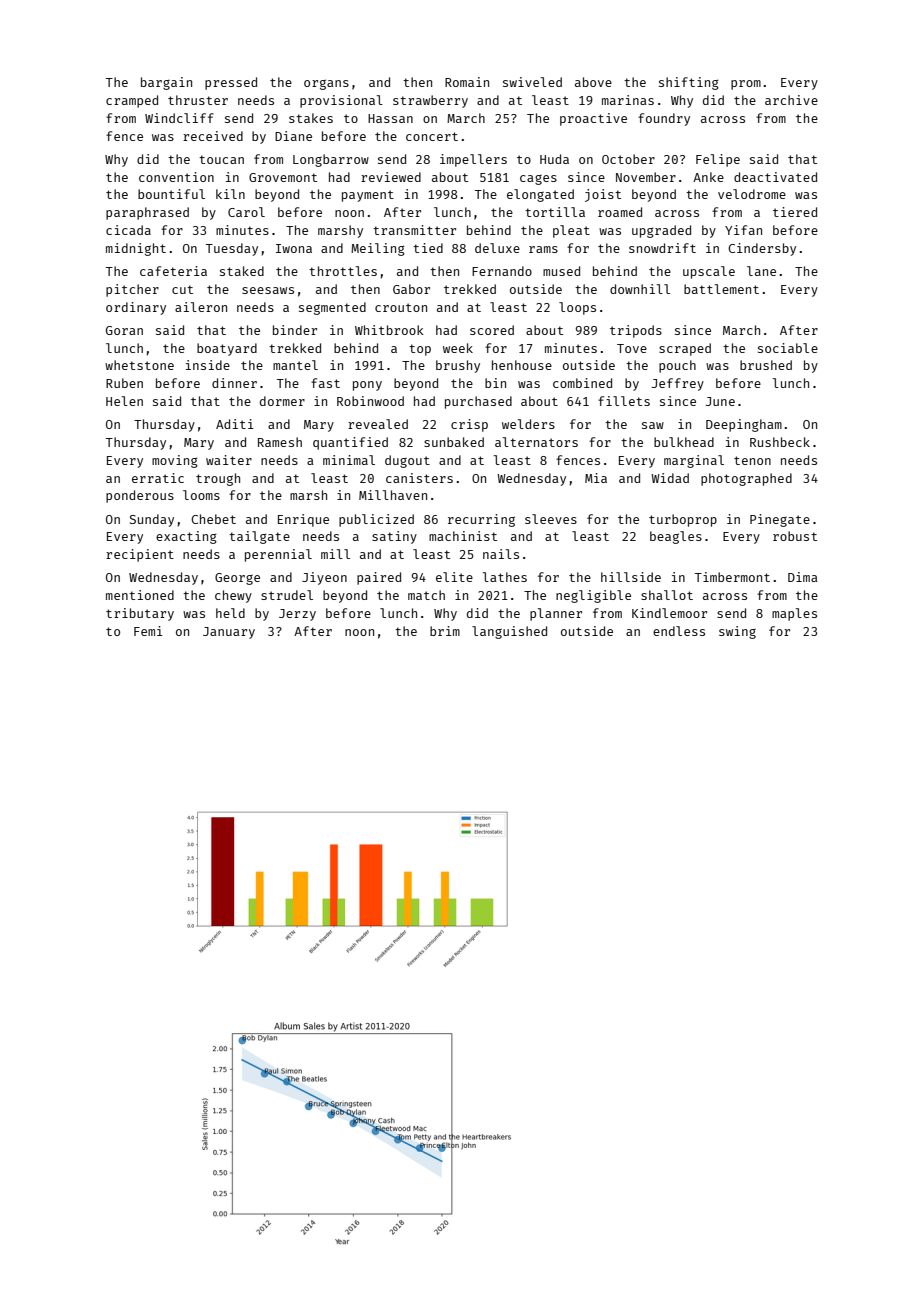 Image resolution: width=924 pixels, height=1308 pixels. What do you see at coordinates (158, 478) in the page?
I see `erratic` at bounding box center [158, 478].
